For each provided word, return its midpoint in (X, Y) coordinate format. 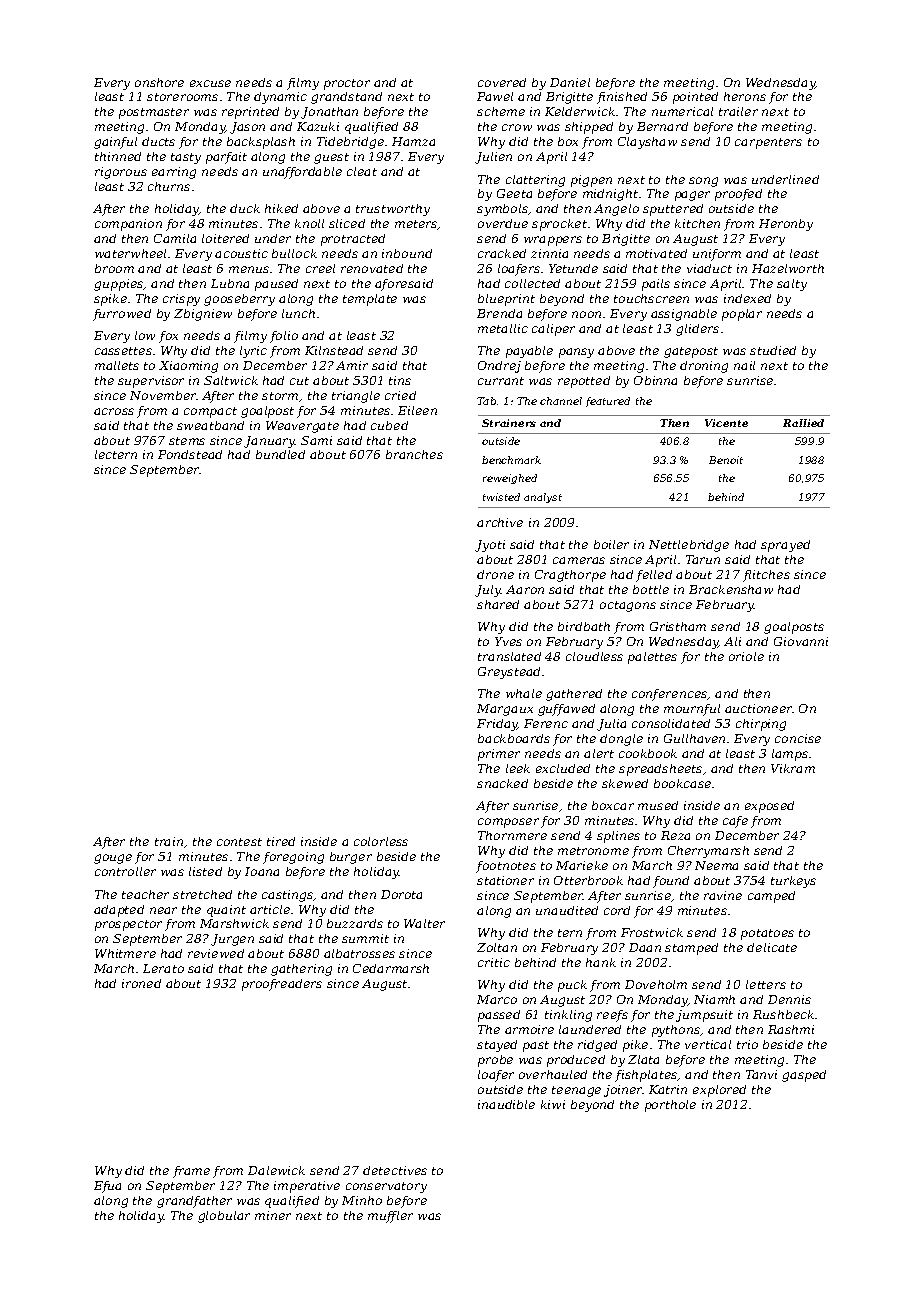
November (163, 395)
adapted (119, 911)
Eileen (417, 410)
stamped (691, 949)
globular (224, 1217)
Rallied (803, 423)
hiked (281, 208)
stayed (497, 1046)
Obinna (655, 380)
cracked (502, 253)
